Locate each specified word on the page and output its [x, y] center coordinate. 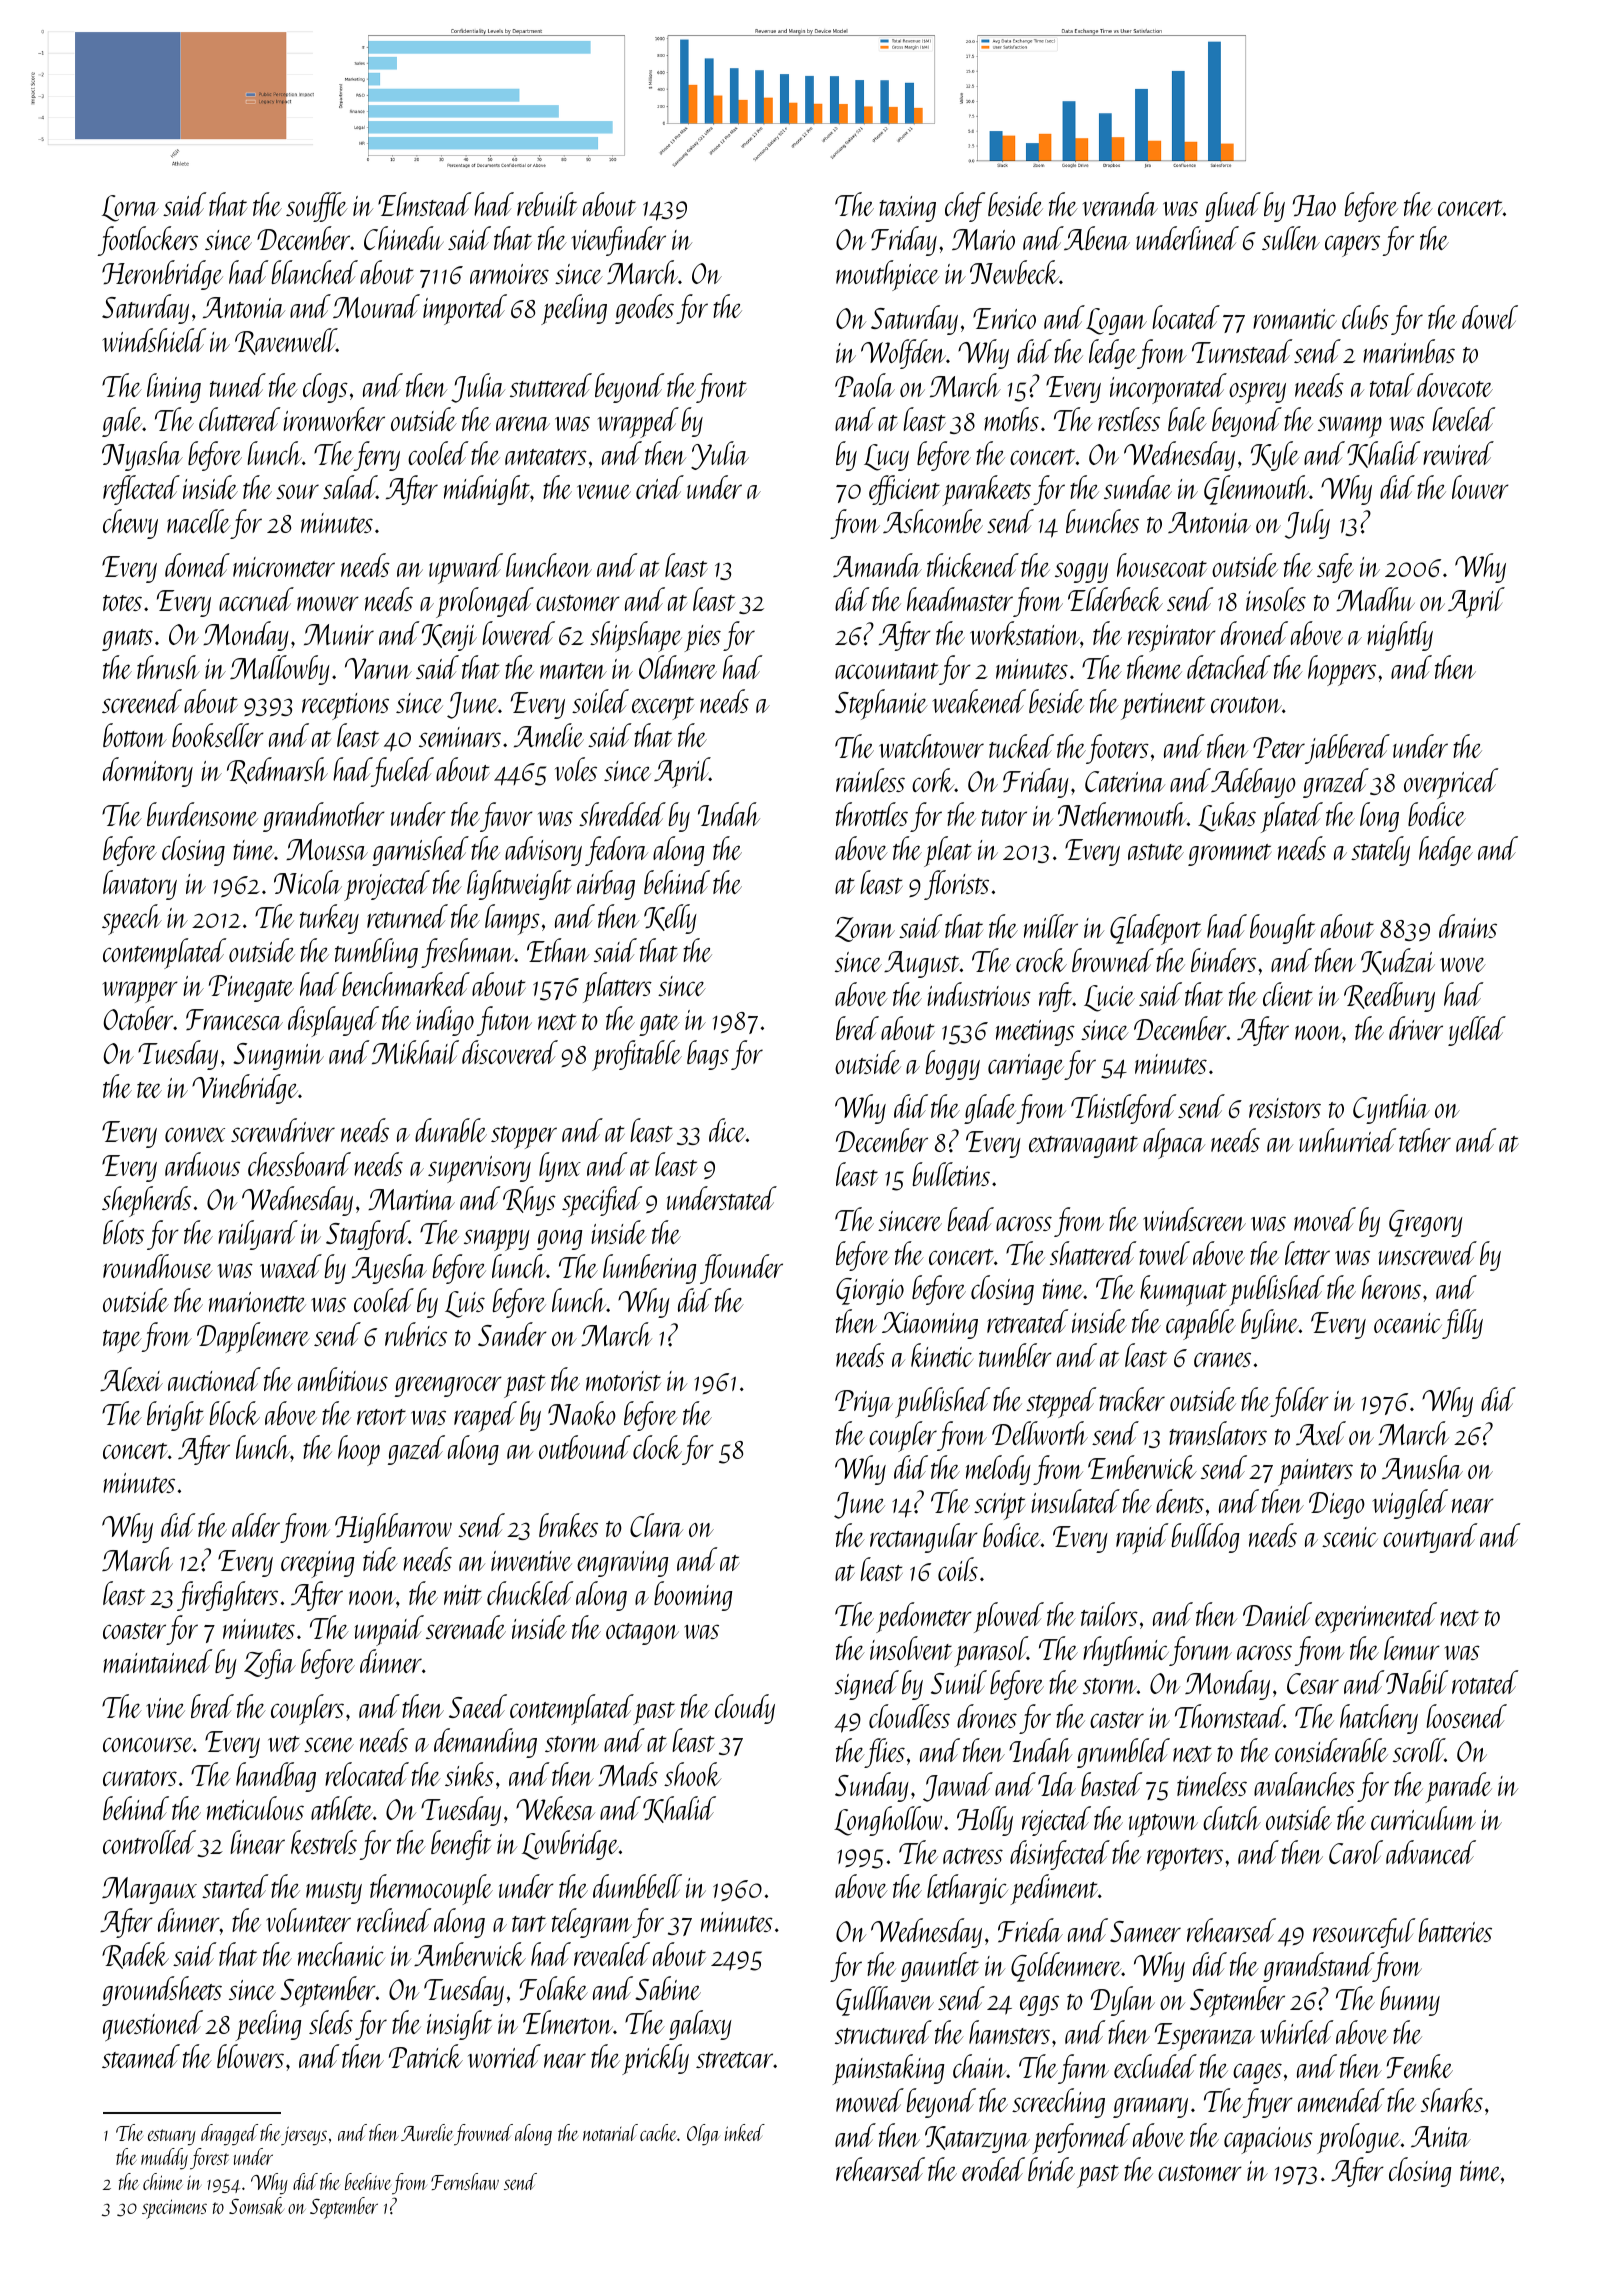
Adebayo [1253, 783]
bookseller [218, 735]
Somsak [256, 2205]
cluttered [239, 419]
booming [693, 1596]
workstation [1025, 633]
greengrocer [448, 1386]
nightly [1400, 636]
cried [660, 487]
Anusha [1422, 1467]
